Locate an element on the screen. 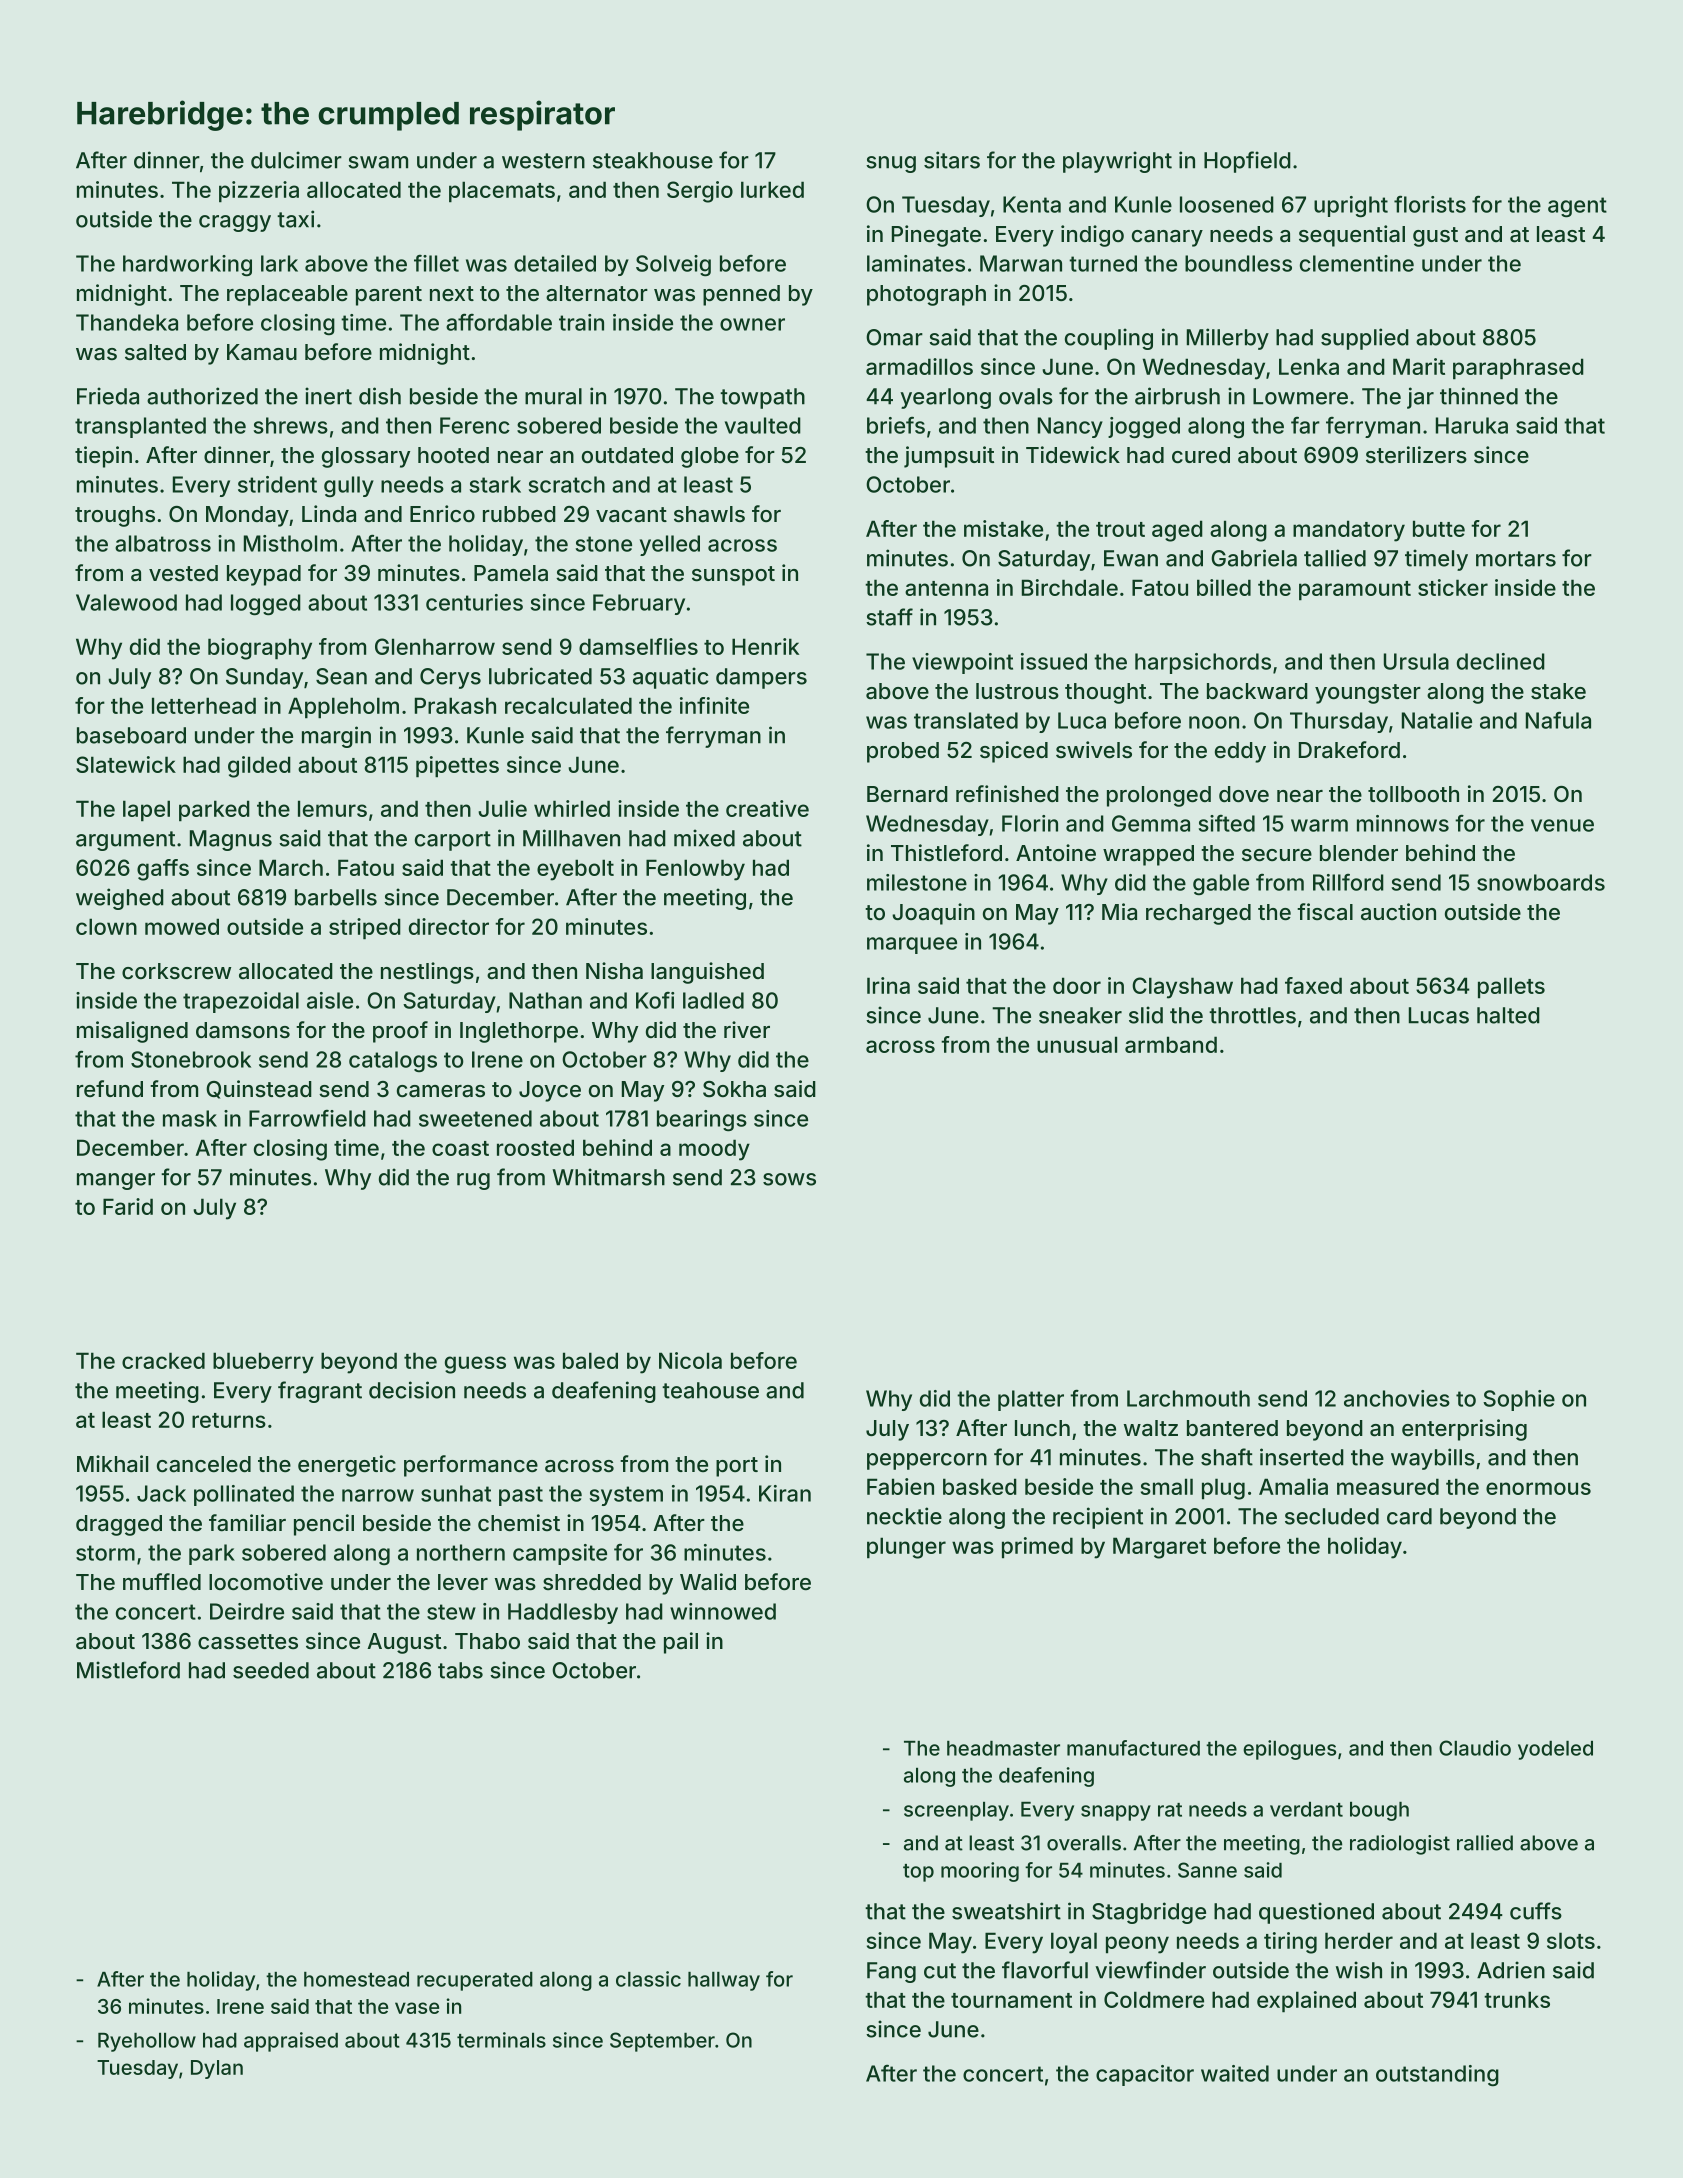 This screenshot has width=1683, height=2178. sows is located at coordinates (789, 1179).
